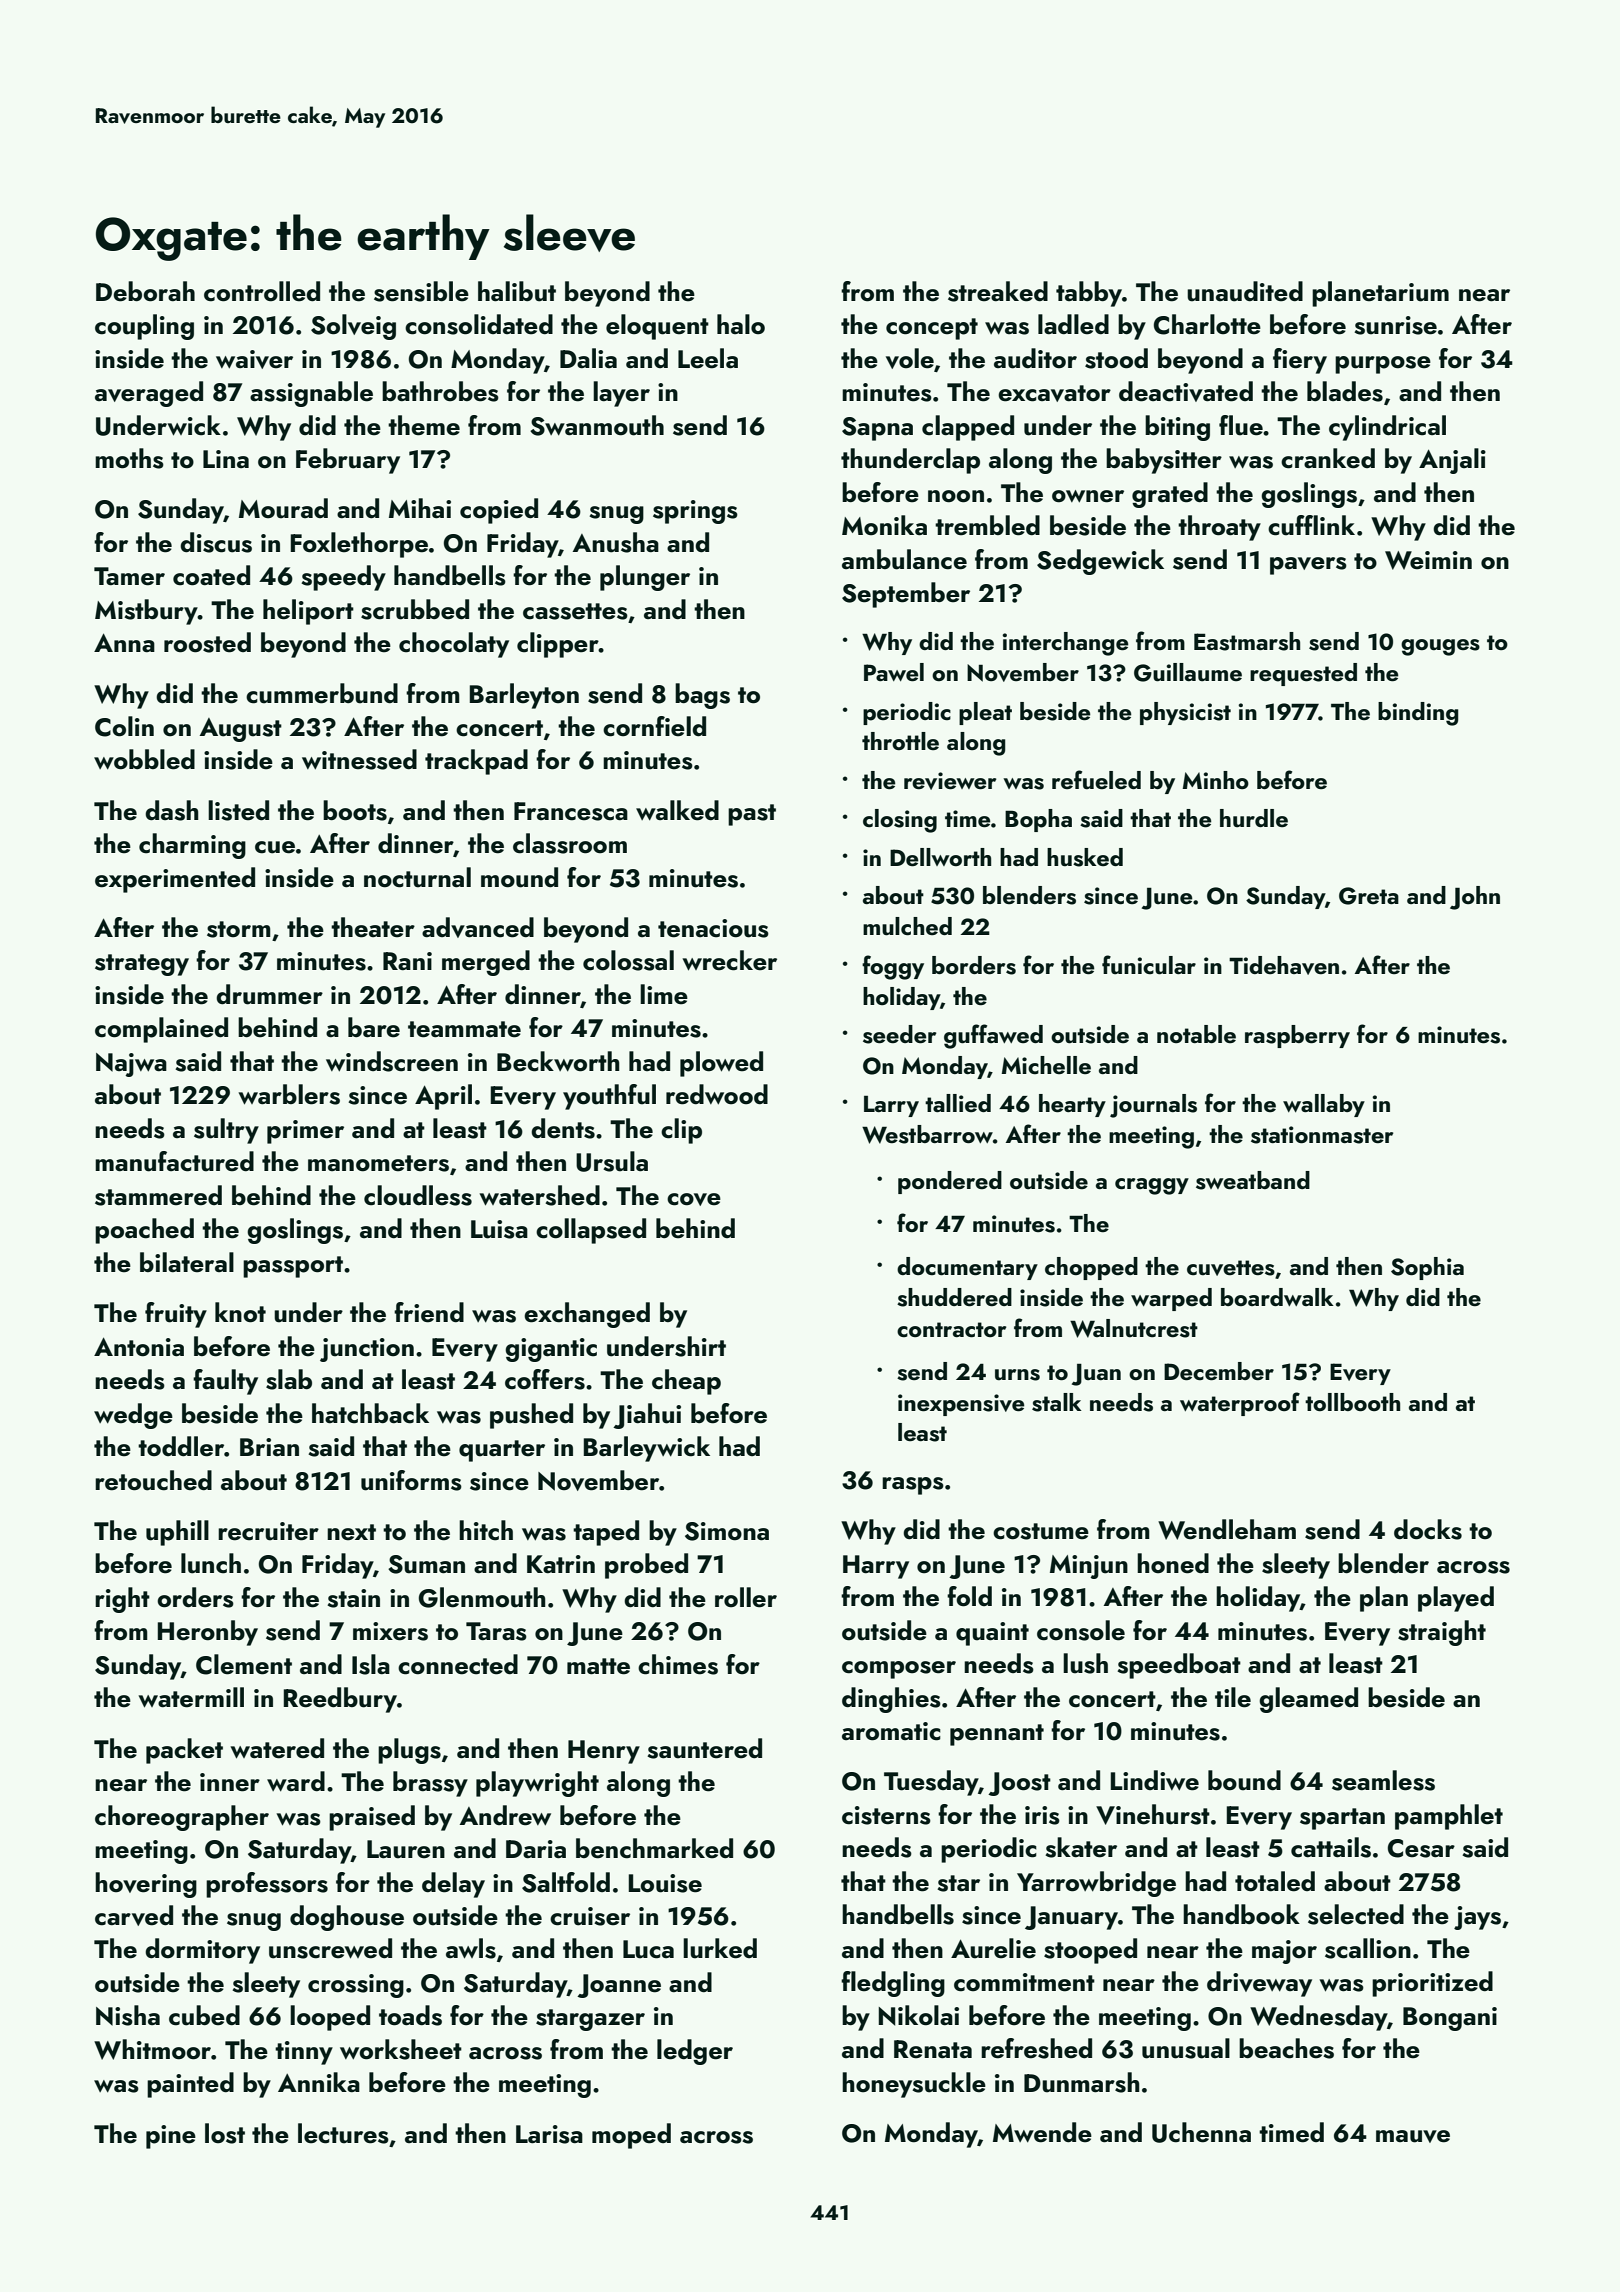 Image resolution: width=1620 pixels, height=2292 pixels. I want to click on Tuesday, so click(931, 1783).
